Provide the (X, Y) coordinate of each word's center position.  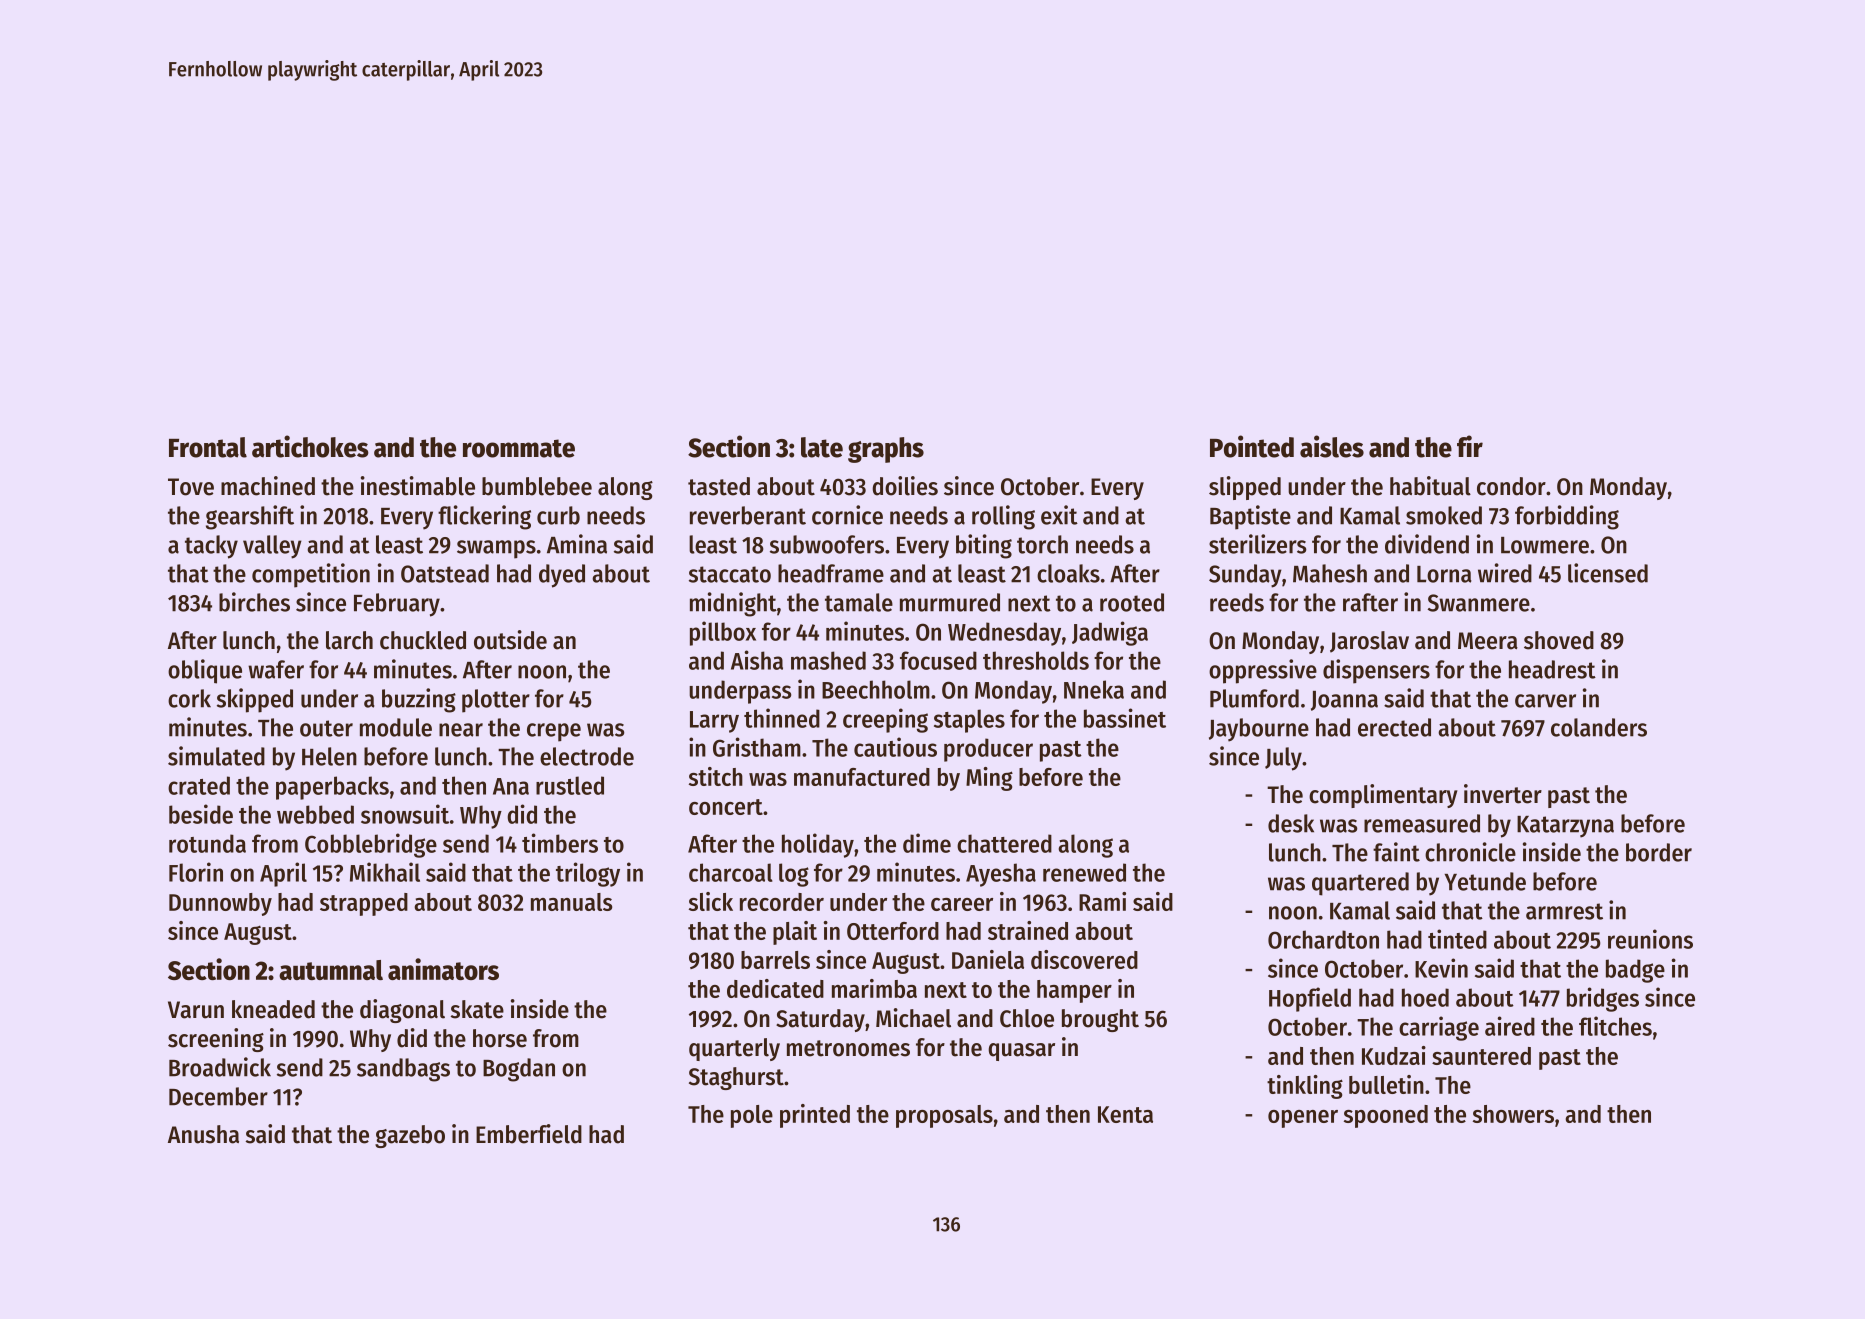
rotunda (207, 843)
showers (1513, 1114)
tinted (1457, 939)
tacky (211, 547)
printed (815, 1116)
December (218, 1096)
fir (1470, 446)
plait (795, 933)
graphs (886, 450)
